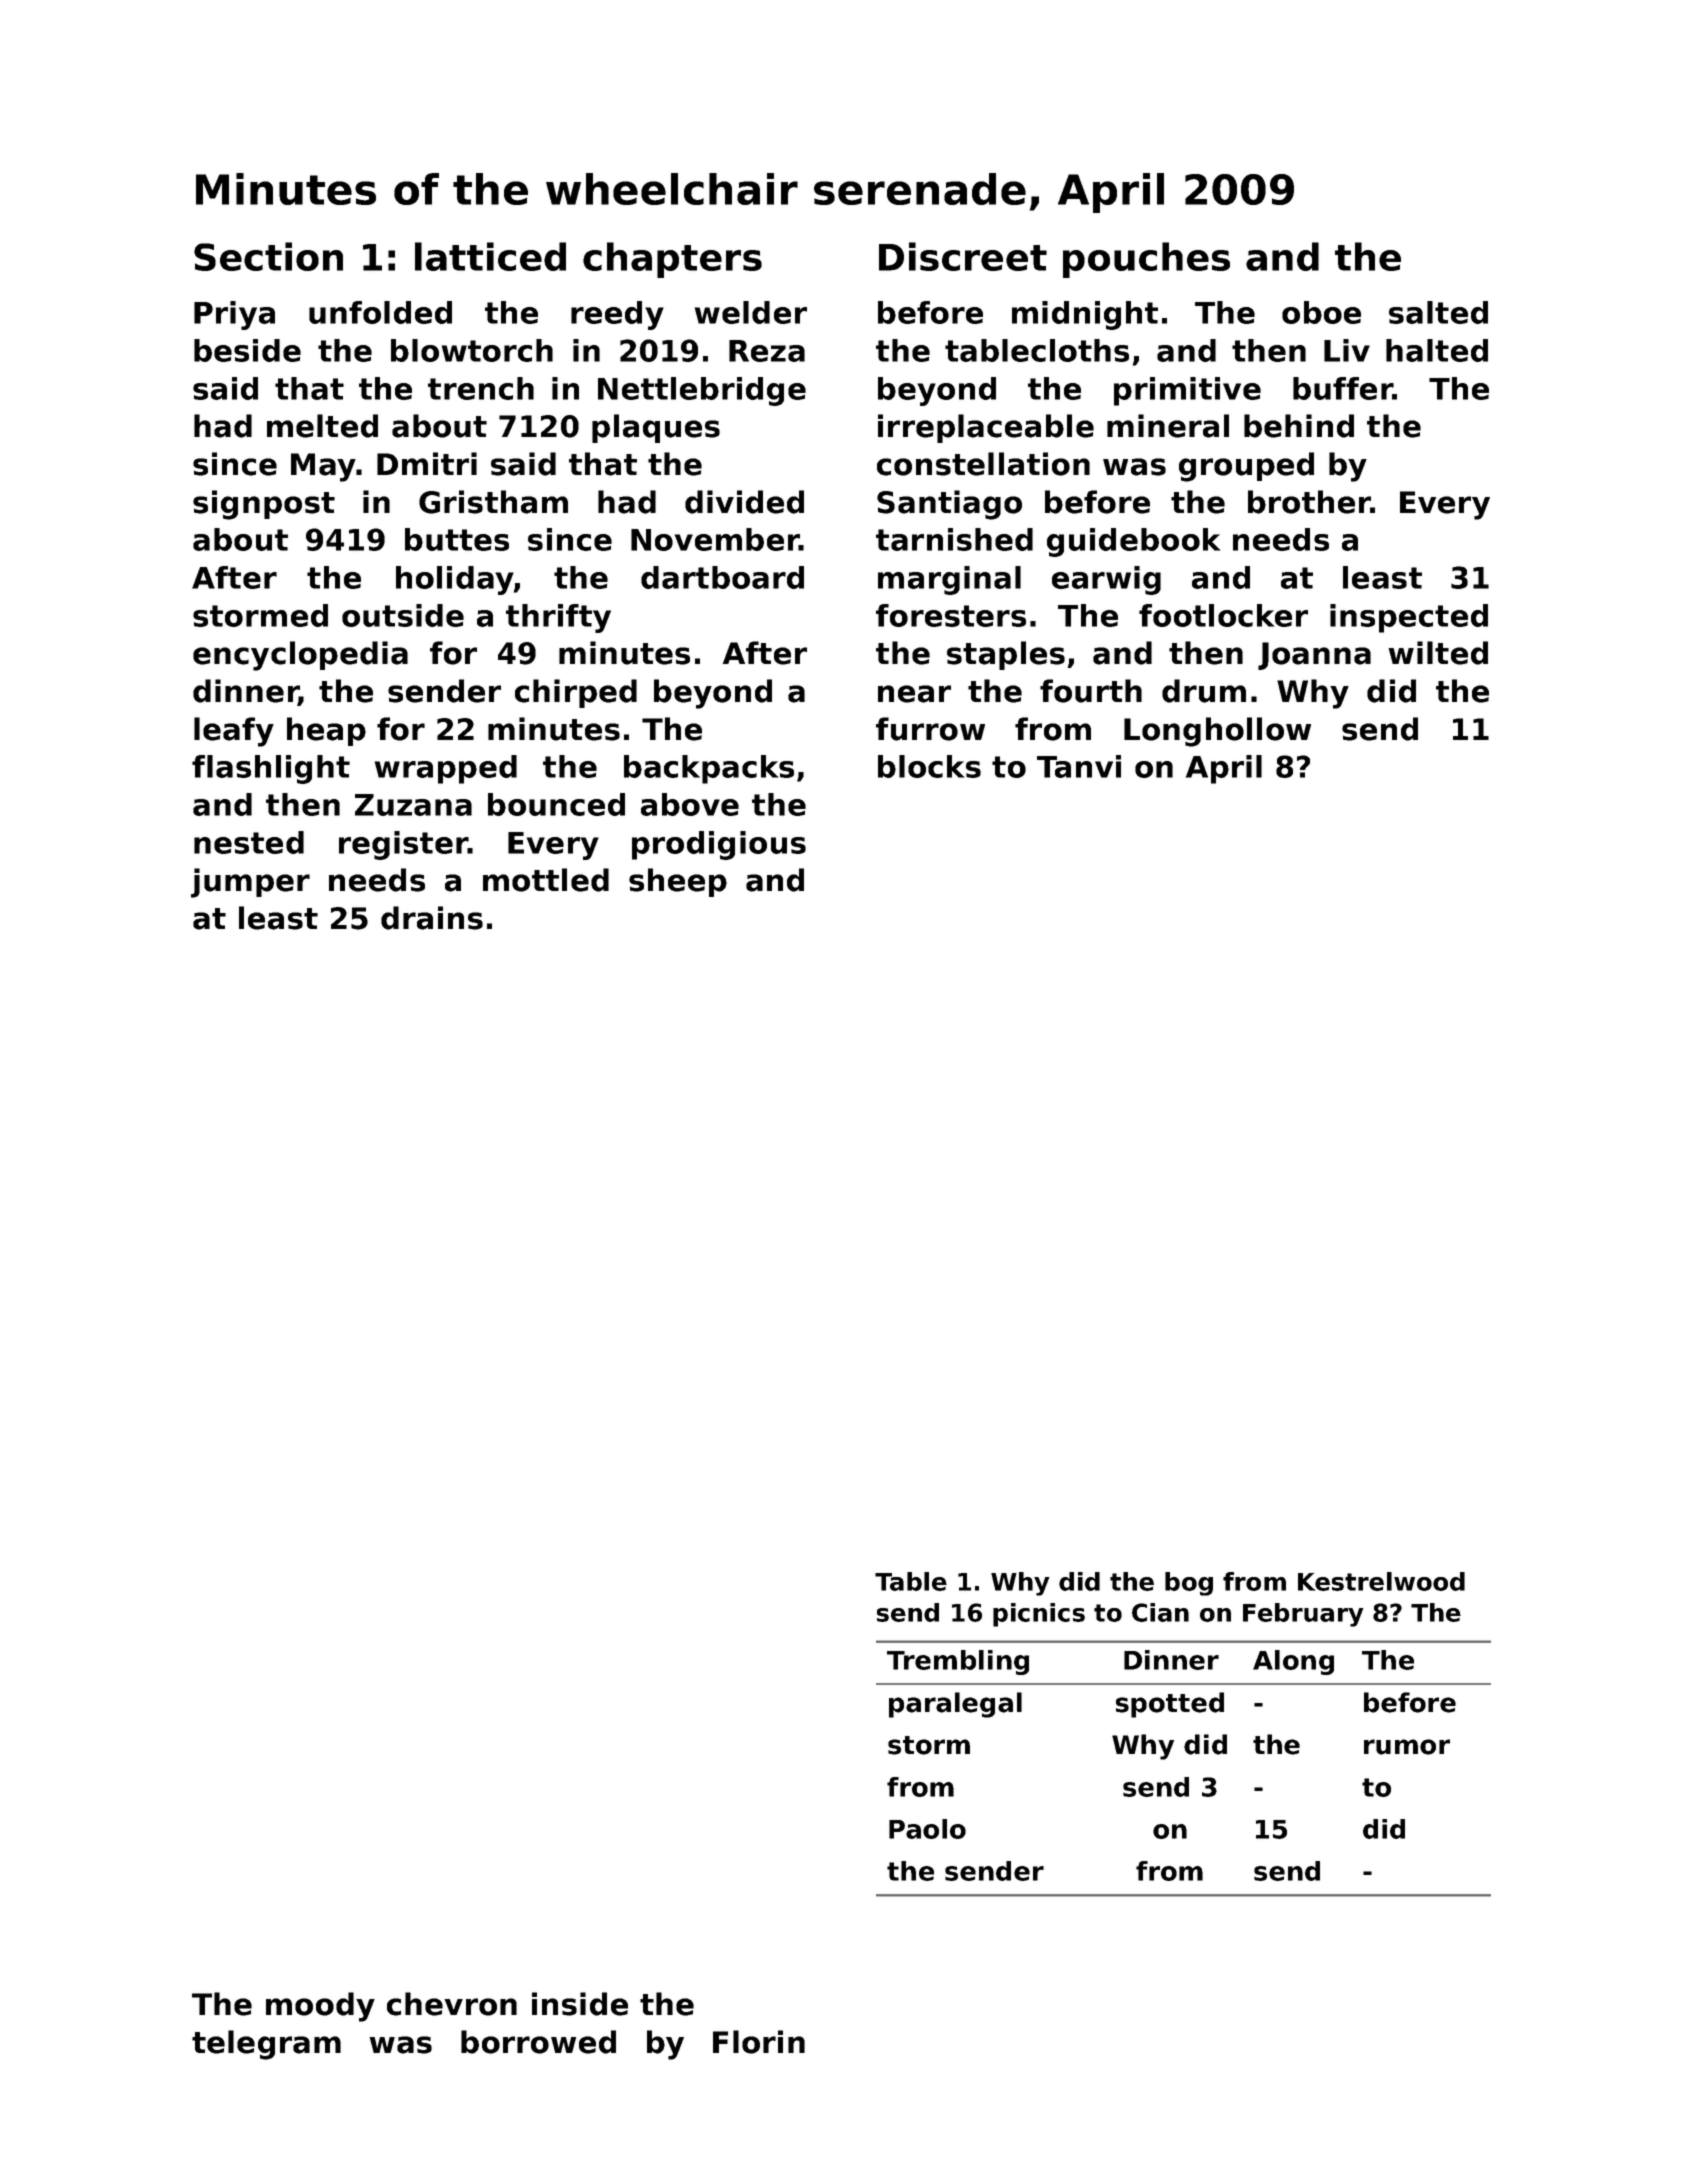  What do you see at coordinates (546, 880) in the screenshot?
I see `mottled` at bounding box center [546, 880].
